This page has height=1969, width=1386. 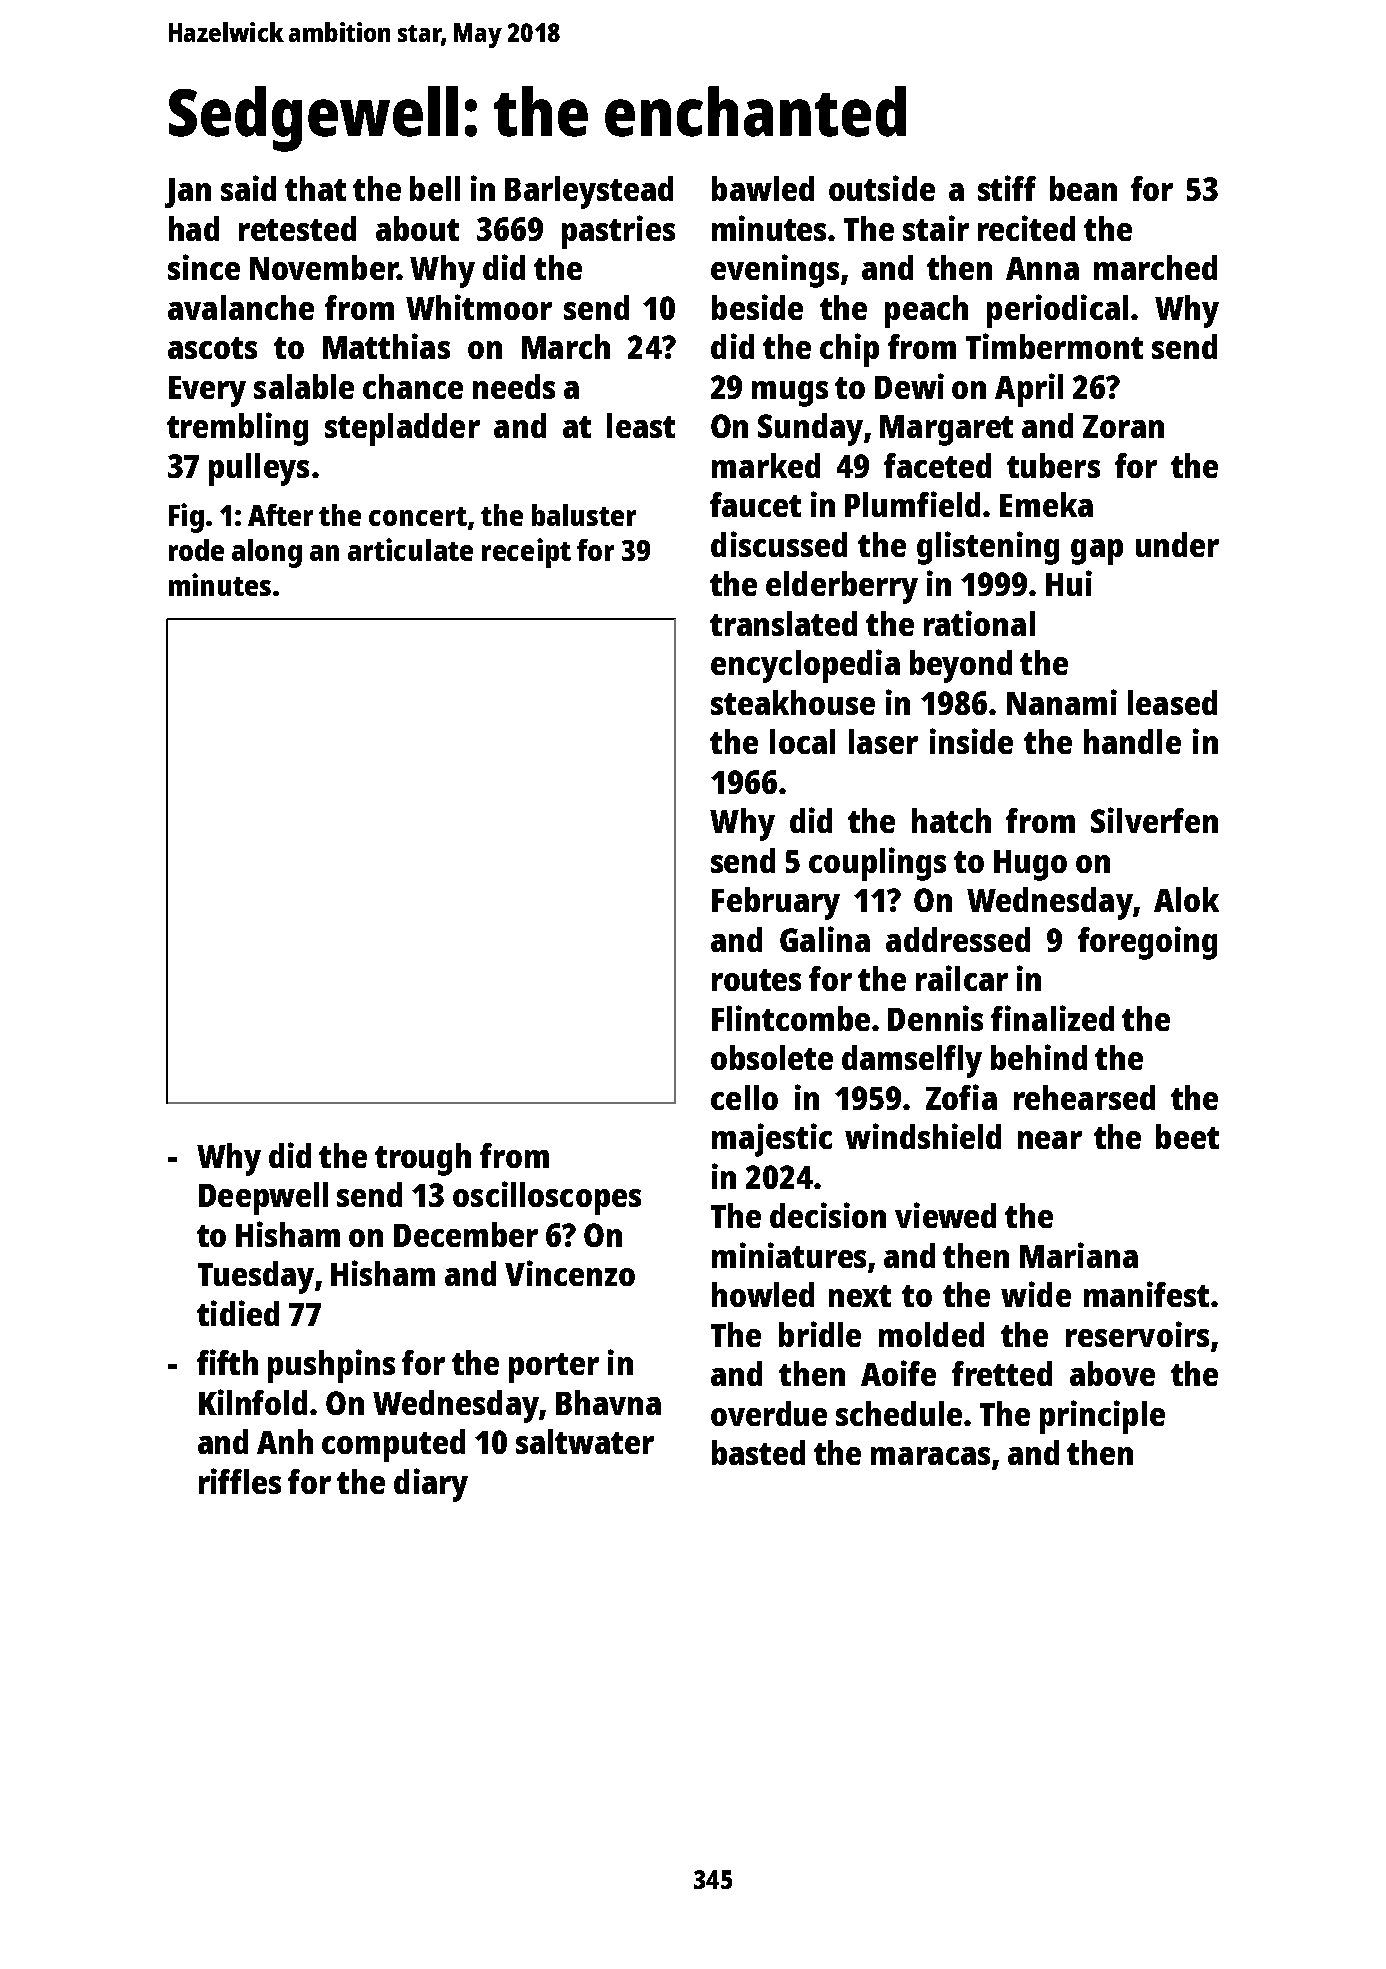 I want to click on Margaret, so click(x=946, y=430).
